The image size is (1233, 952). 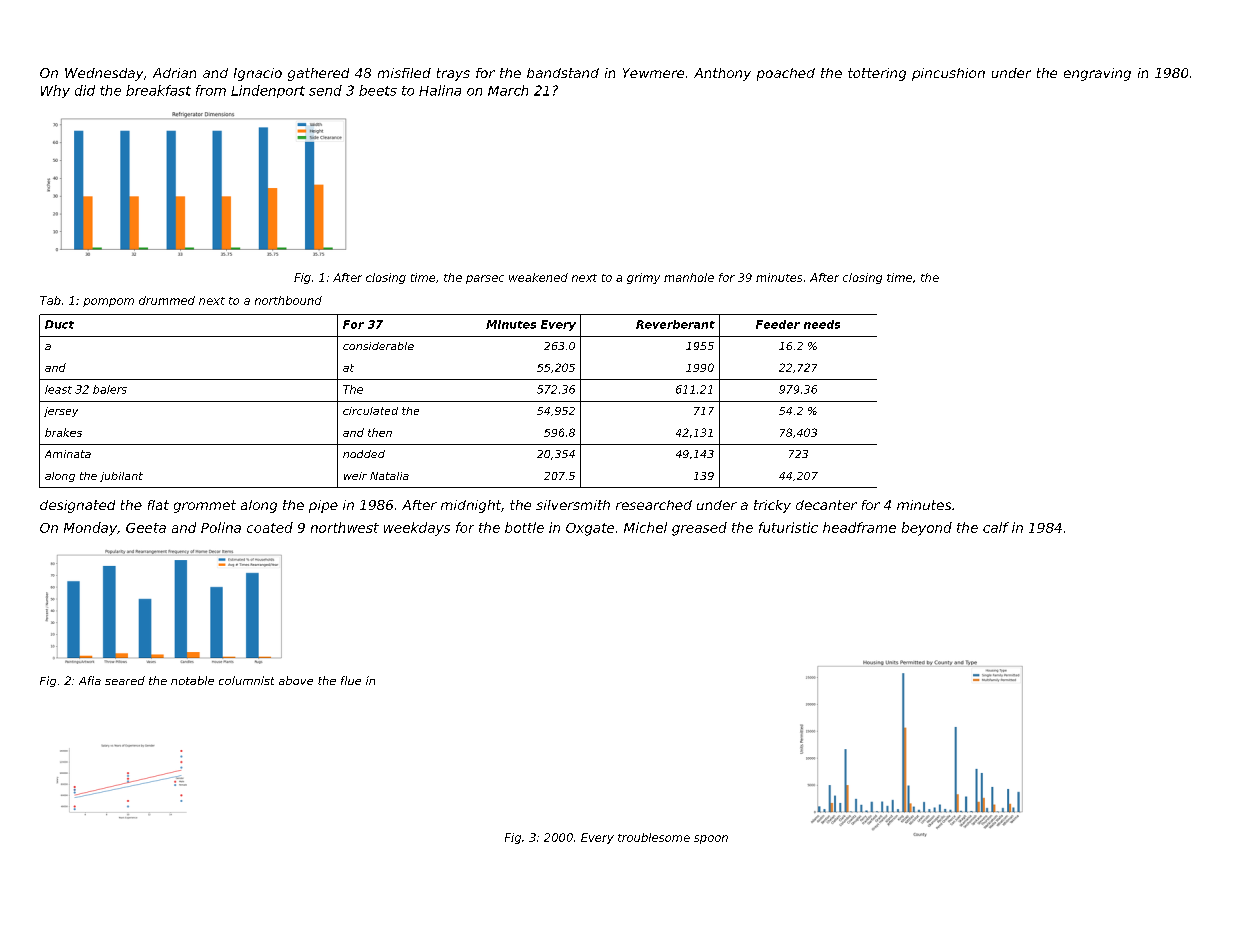 What do you see at coordinates (643, 278) in the screenshot?
I see `grimy` at bounding box center [643, 278].
